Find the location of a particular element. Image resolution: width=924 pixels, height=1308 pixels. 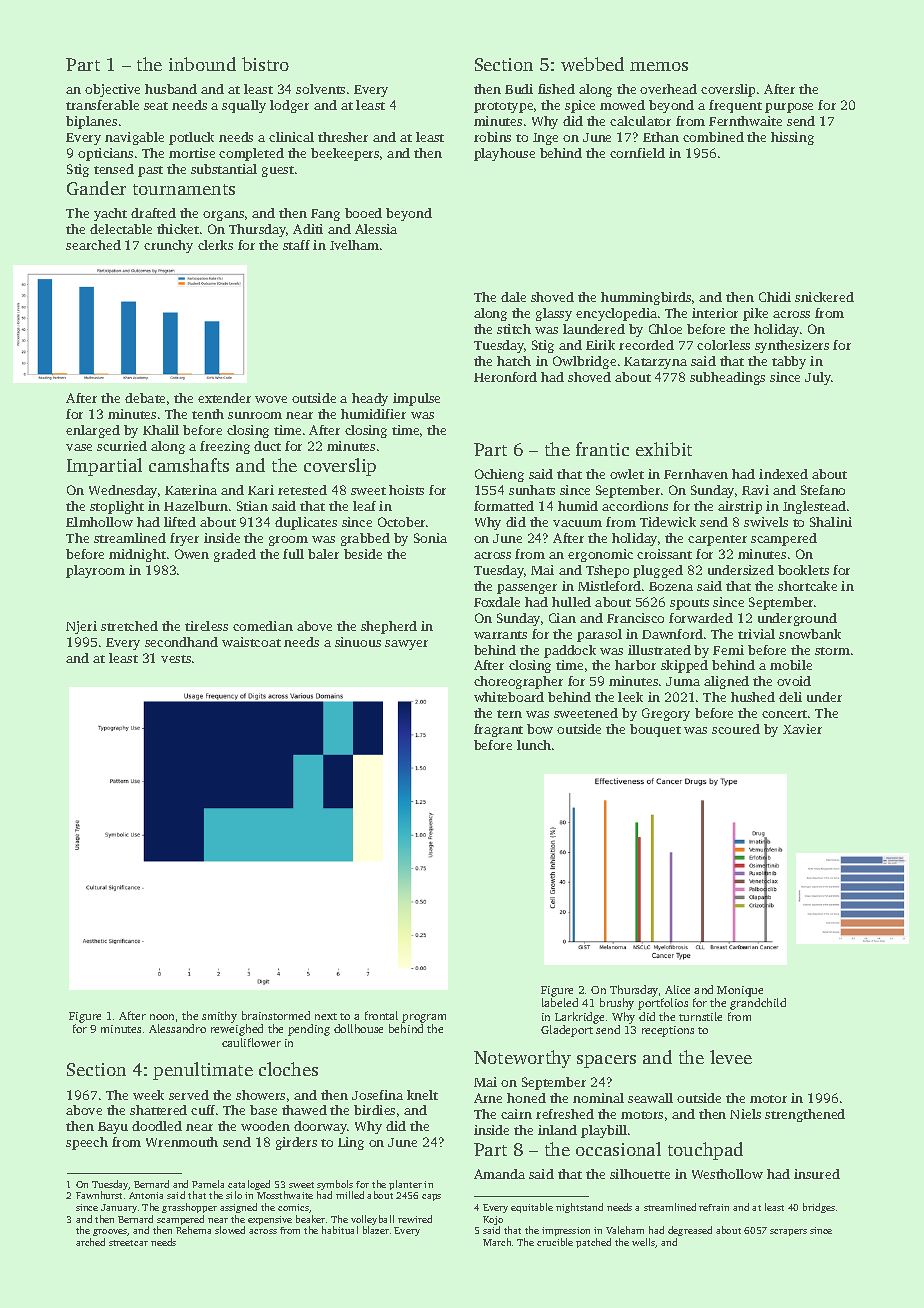

vase is located at coordinates (79, 447).
